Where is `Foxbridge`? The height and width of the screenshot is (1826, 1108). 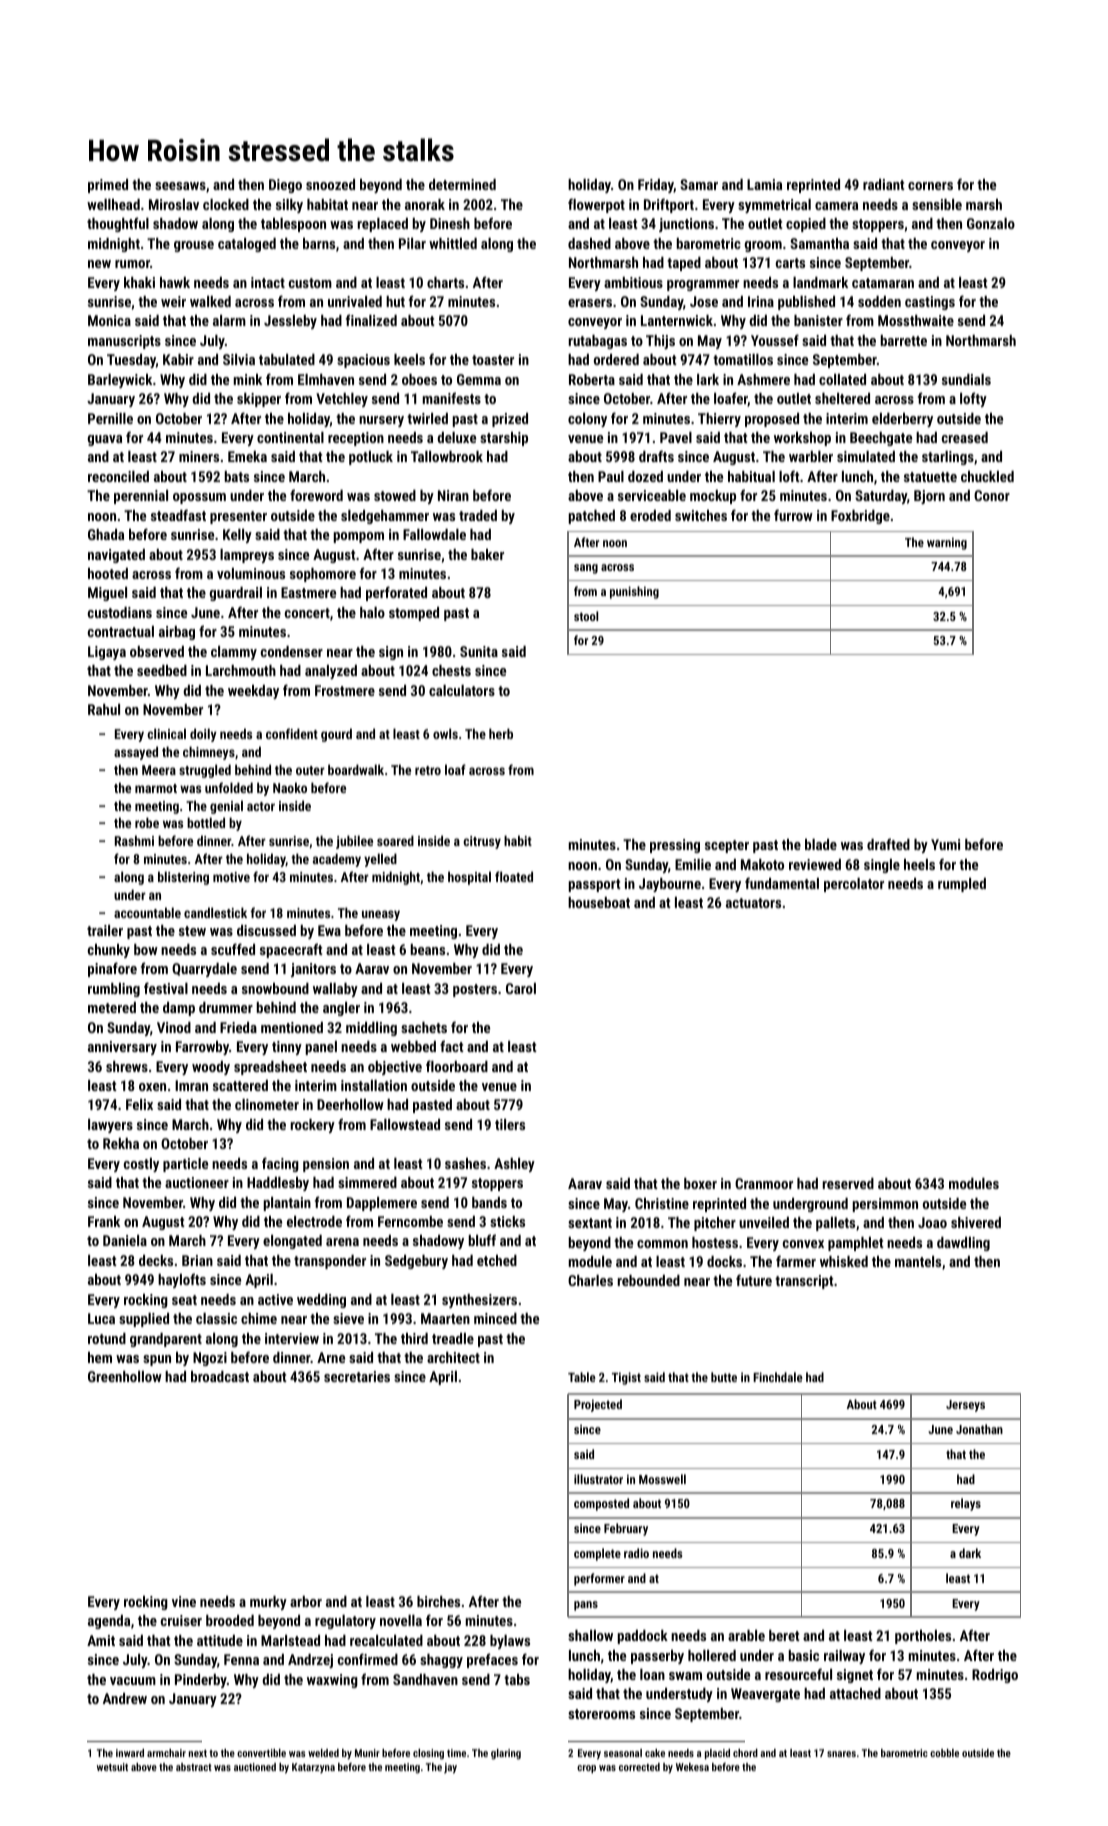 Foxbridge is located at coordinates (860, 517).
